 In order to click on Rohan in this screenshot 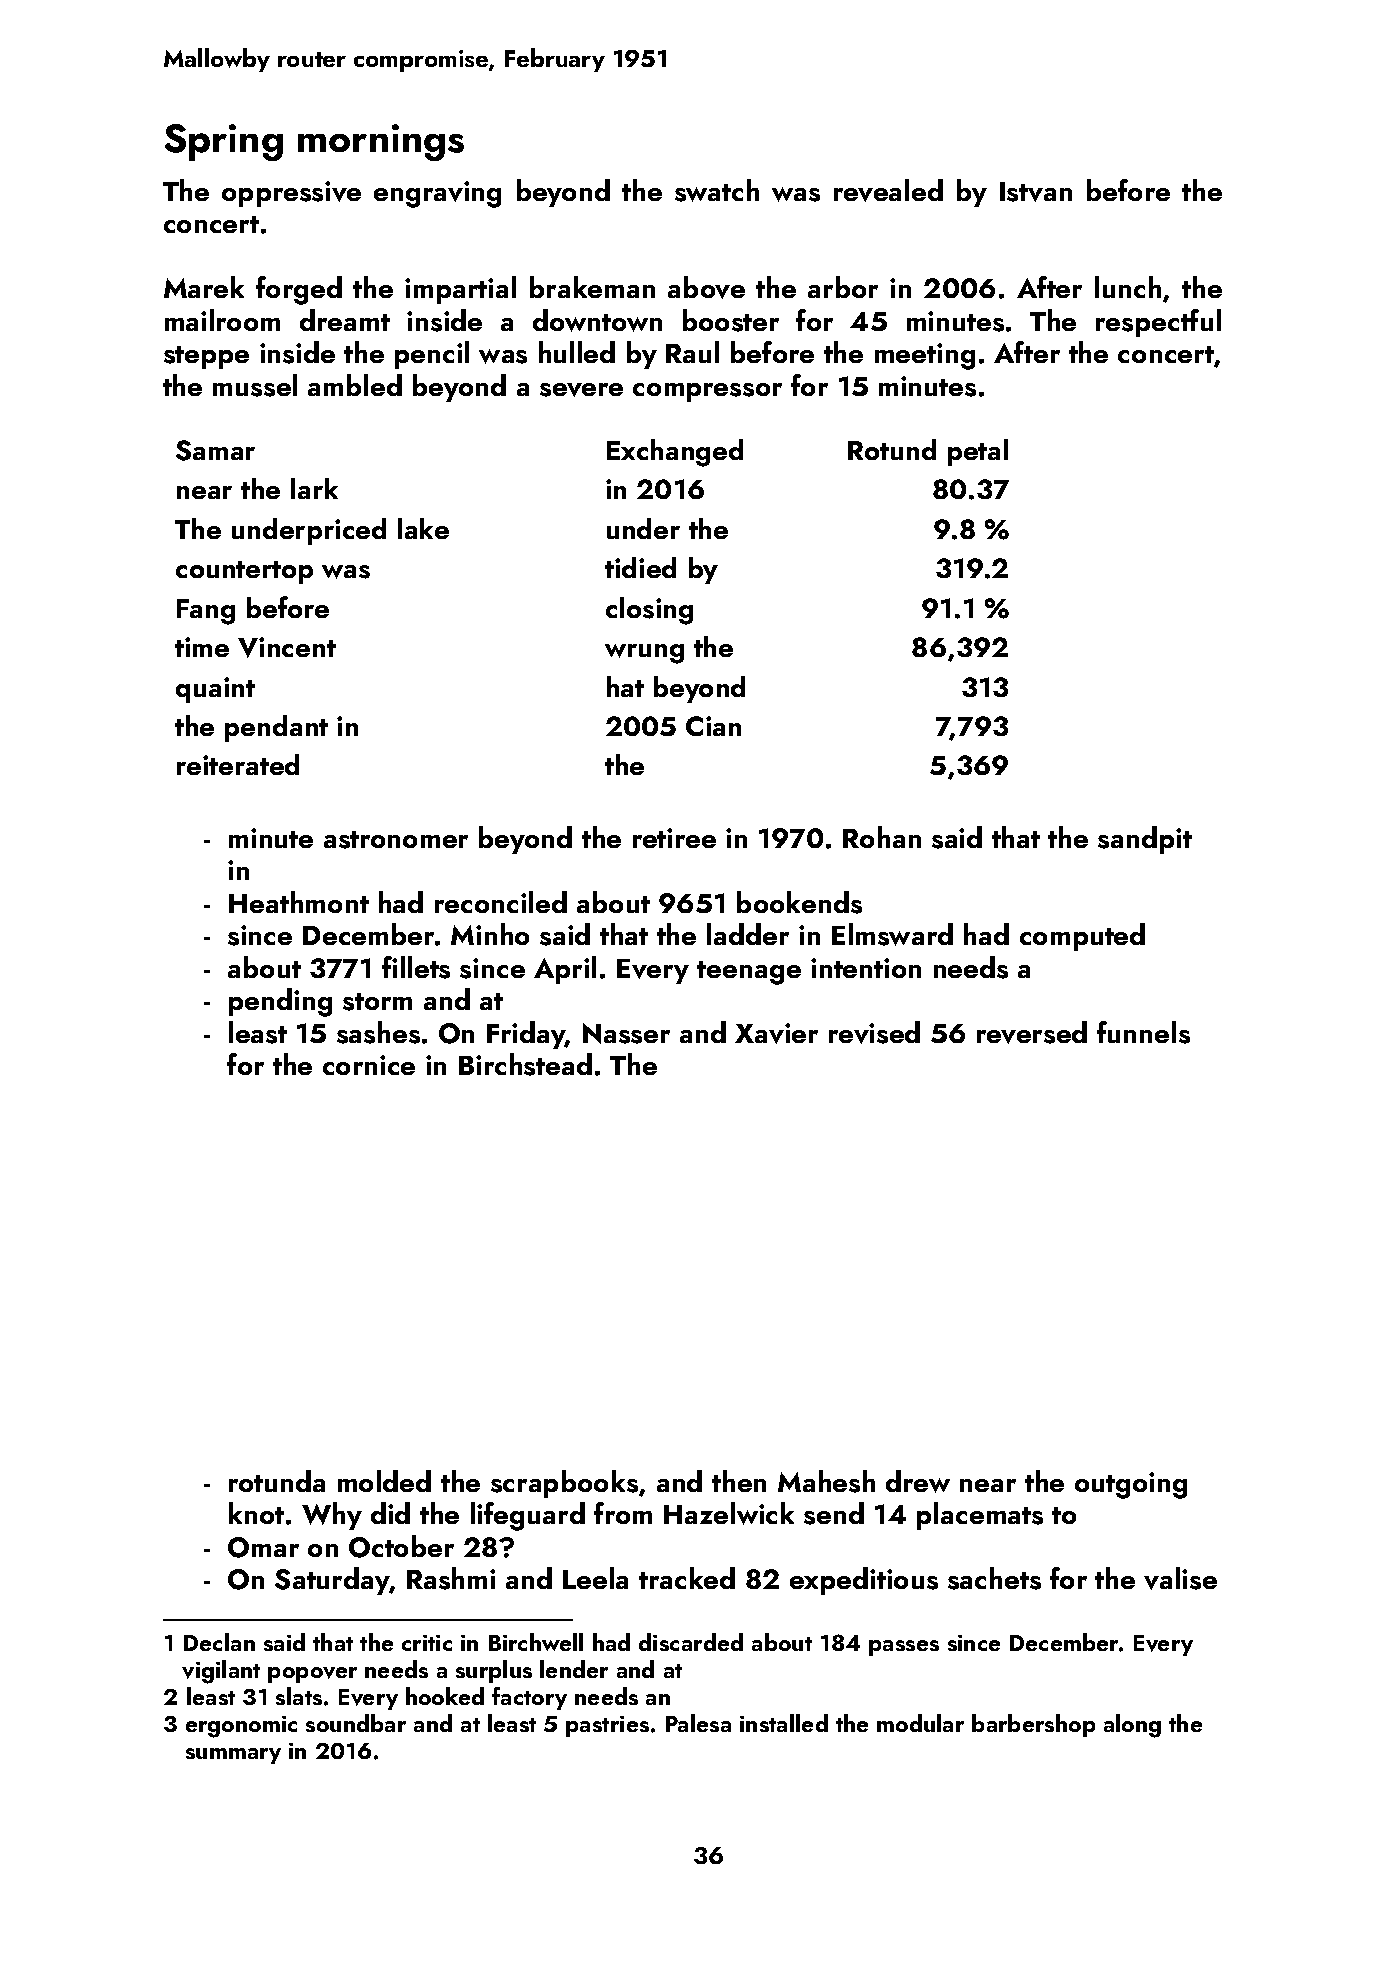, I will do `click(882, 837)`.
